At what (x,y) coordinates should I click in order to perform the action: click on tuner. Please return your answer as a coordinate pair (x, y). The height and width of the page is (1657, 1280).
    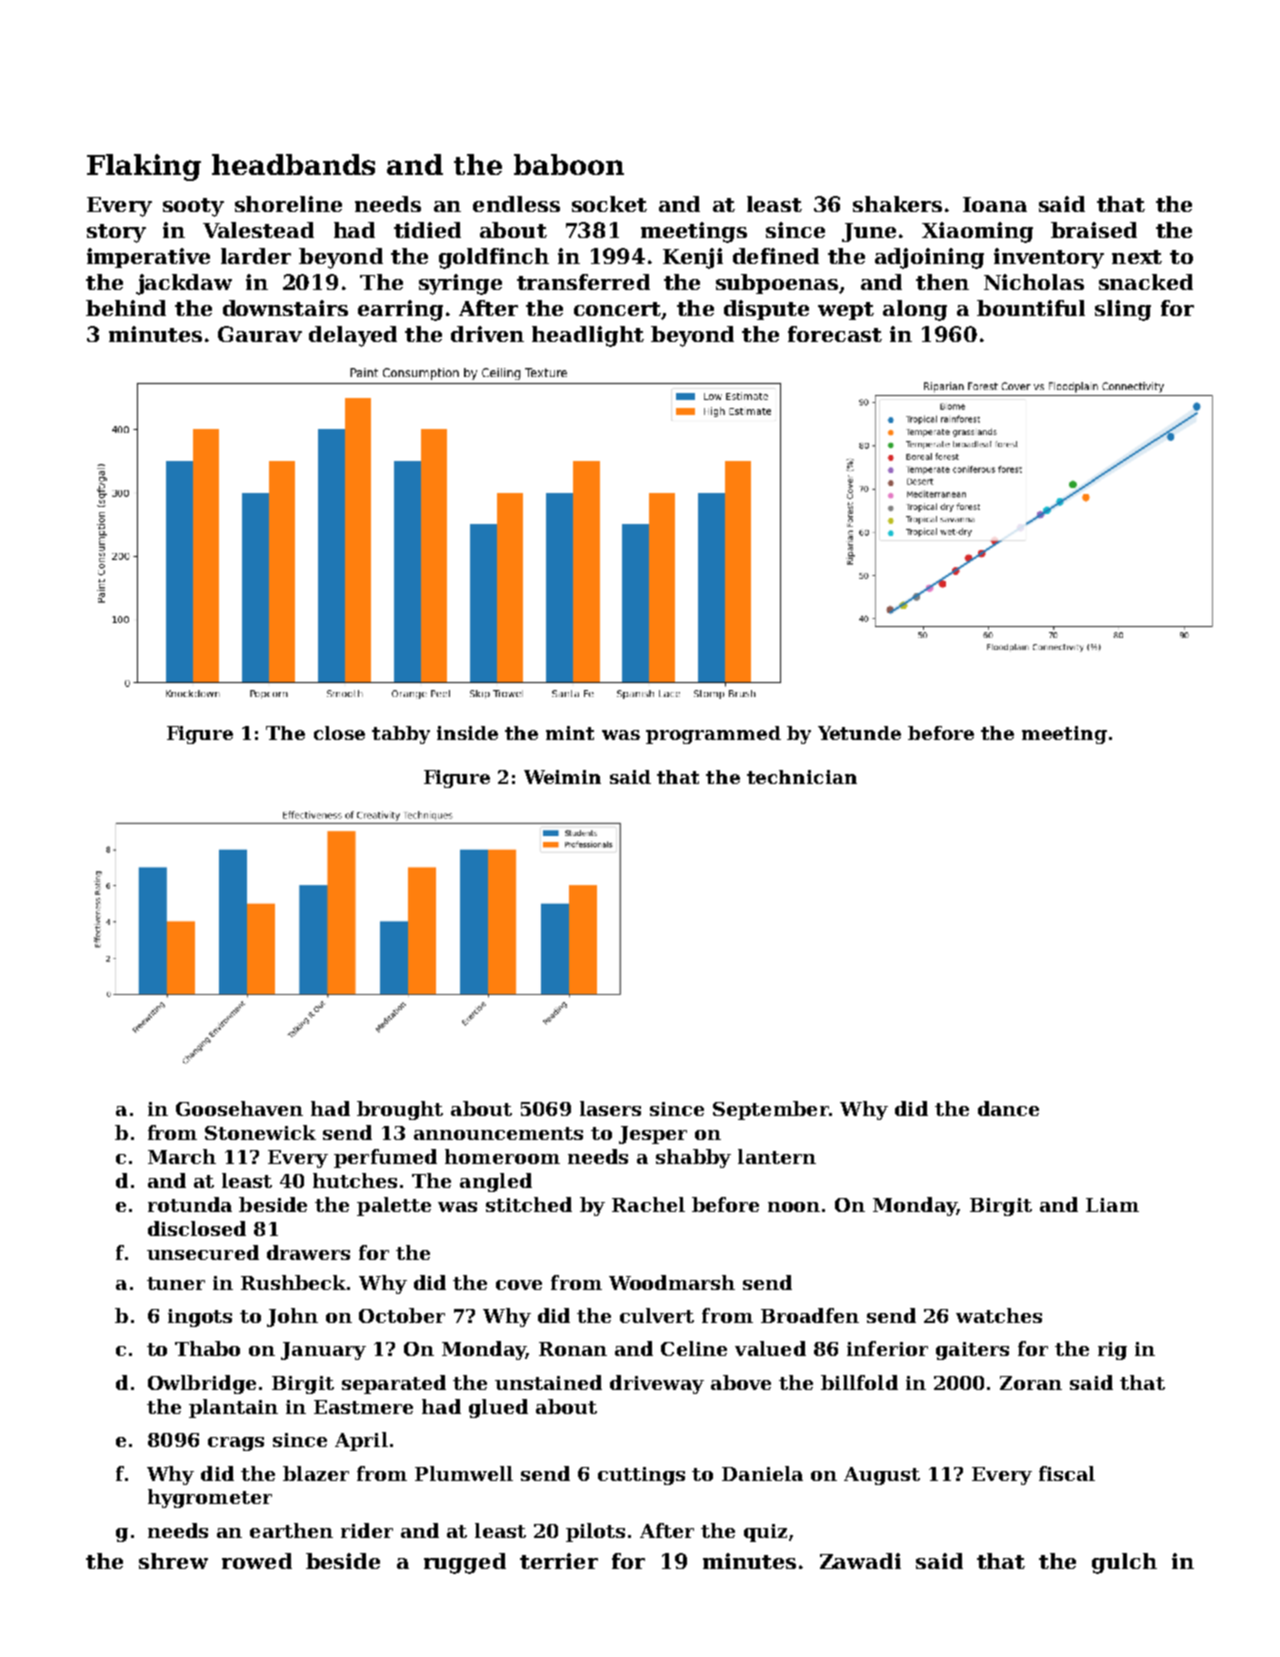
    Looking at the image, I should click on (176, 1283).
